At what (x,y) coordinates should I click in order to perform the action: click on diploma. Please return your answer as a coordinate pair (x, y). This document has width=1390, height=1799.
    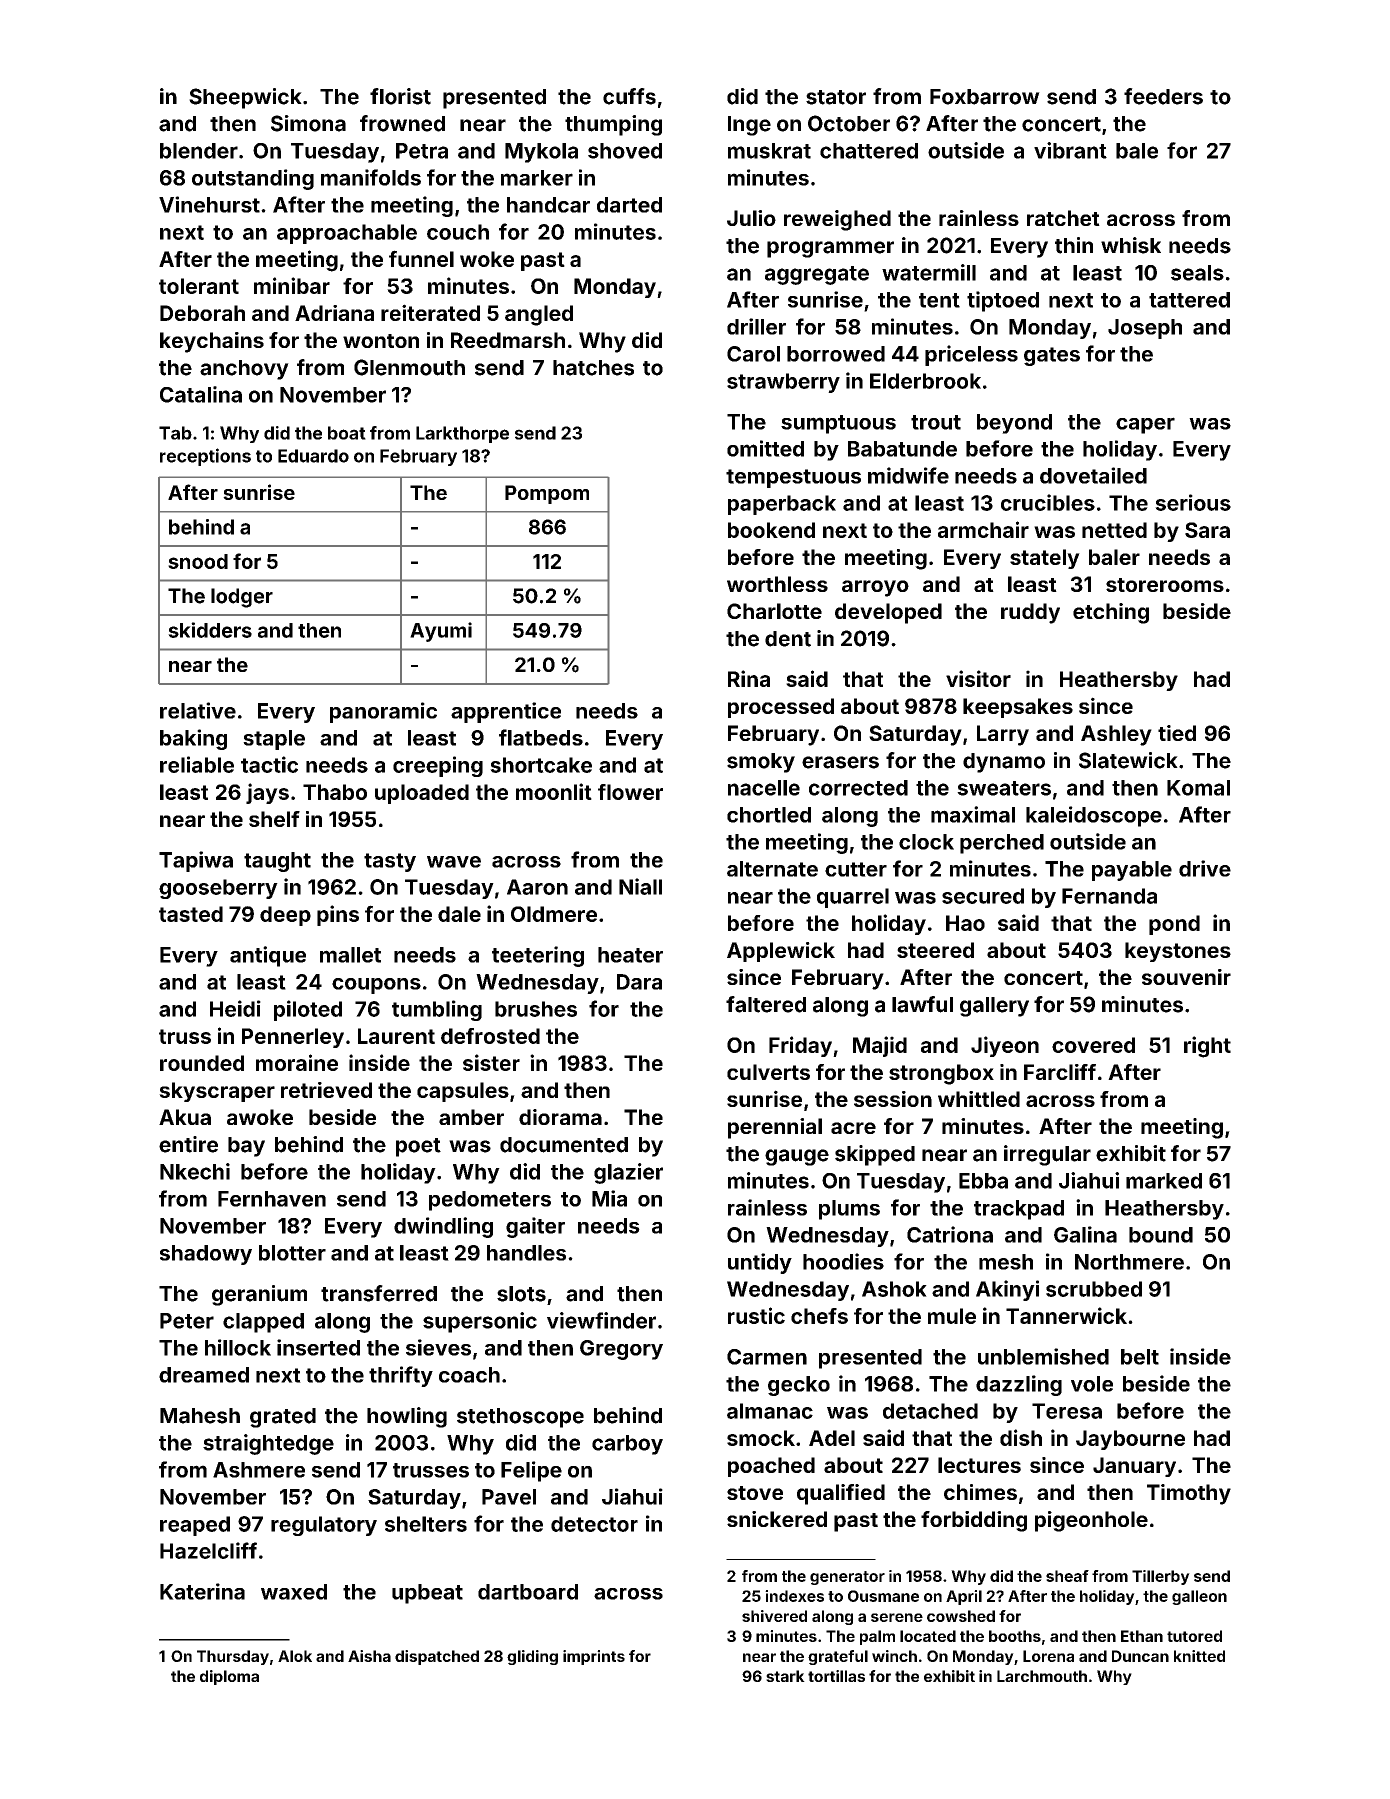
    Looking at the image, I should click on (229, 1677).
